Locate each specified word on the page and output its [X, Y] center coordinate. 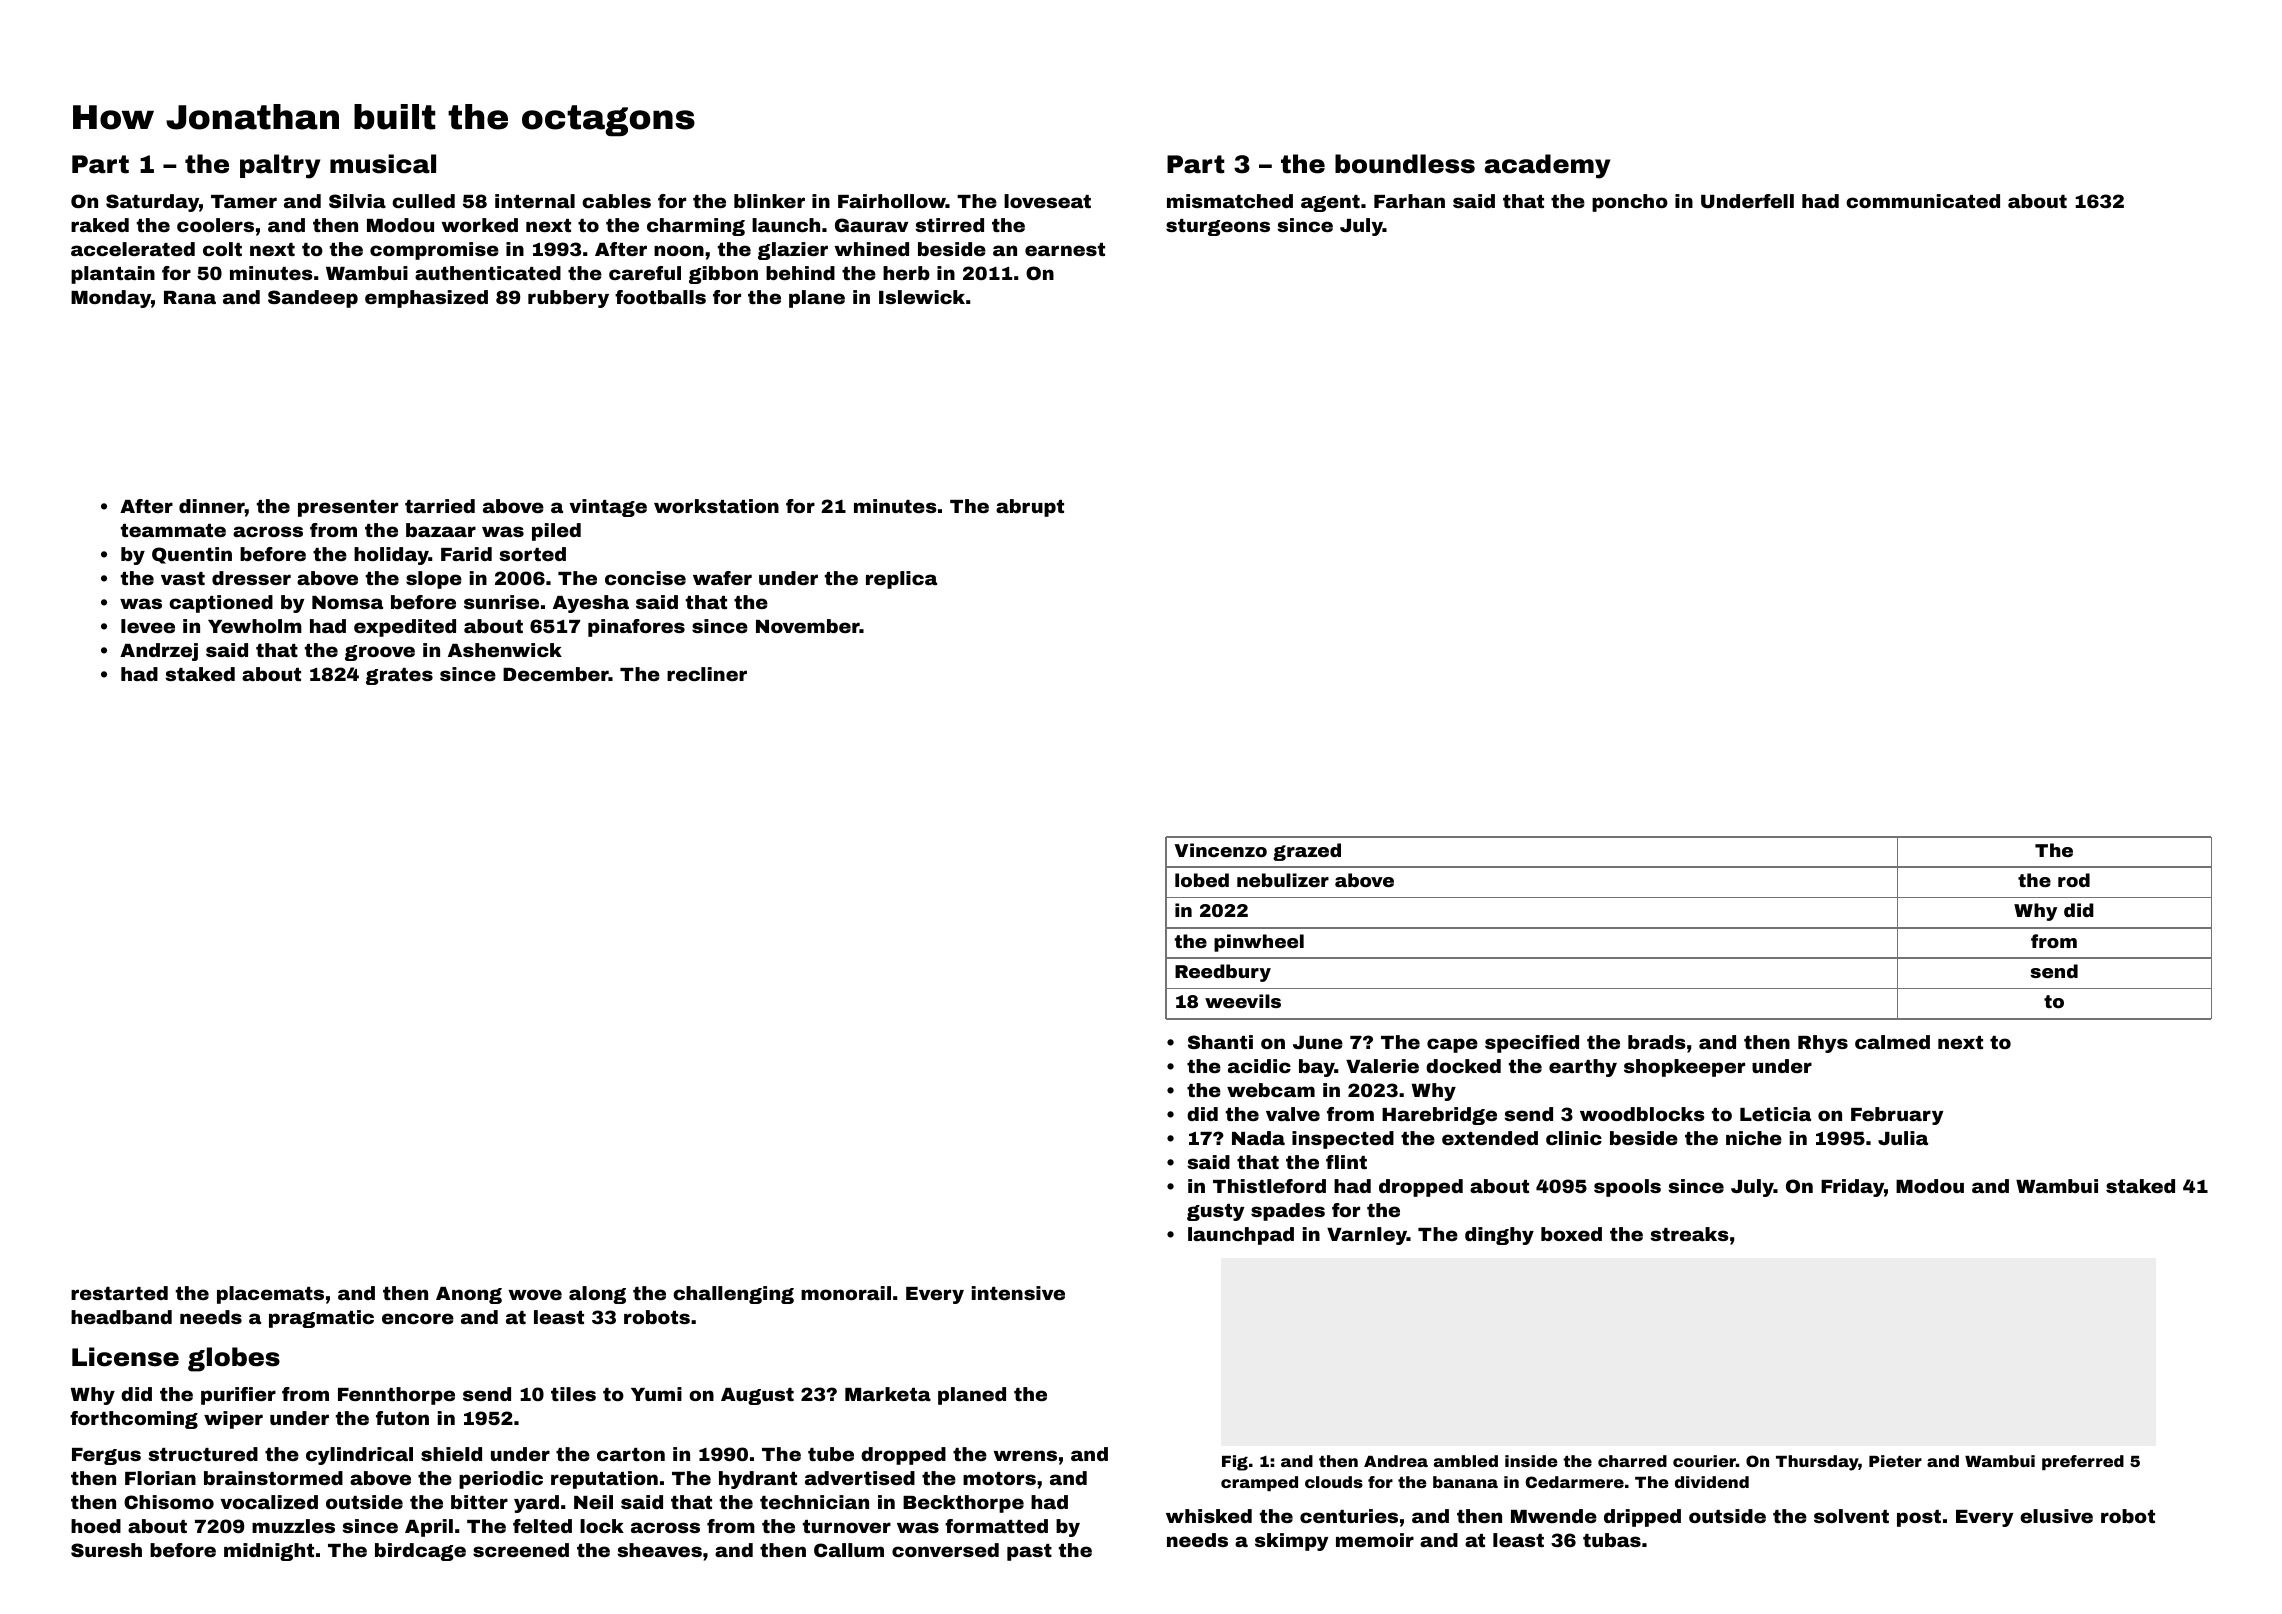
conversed [945, 1550]
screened [521, 1550]
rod [2074, 880]
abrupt [1030, 508]
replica [901, 580]
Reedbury [1223, 973]
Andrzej [159, 652]
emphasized [426, 299]
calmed [1892, 1042]
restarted [119, 1293]
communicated [1923, 201]
